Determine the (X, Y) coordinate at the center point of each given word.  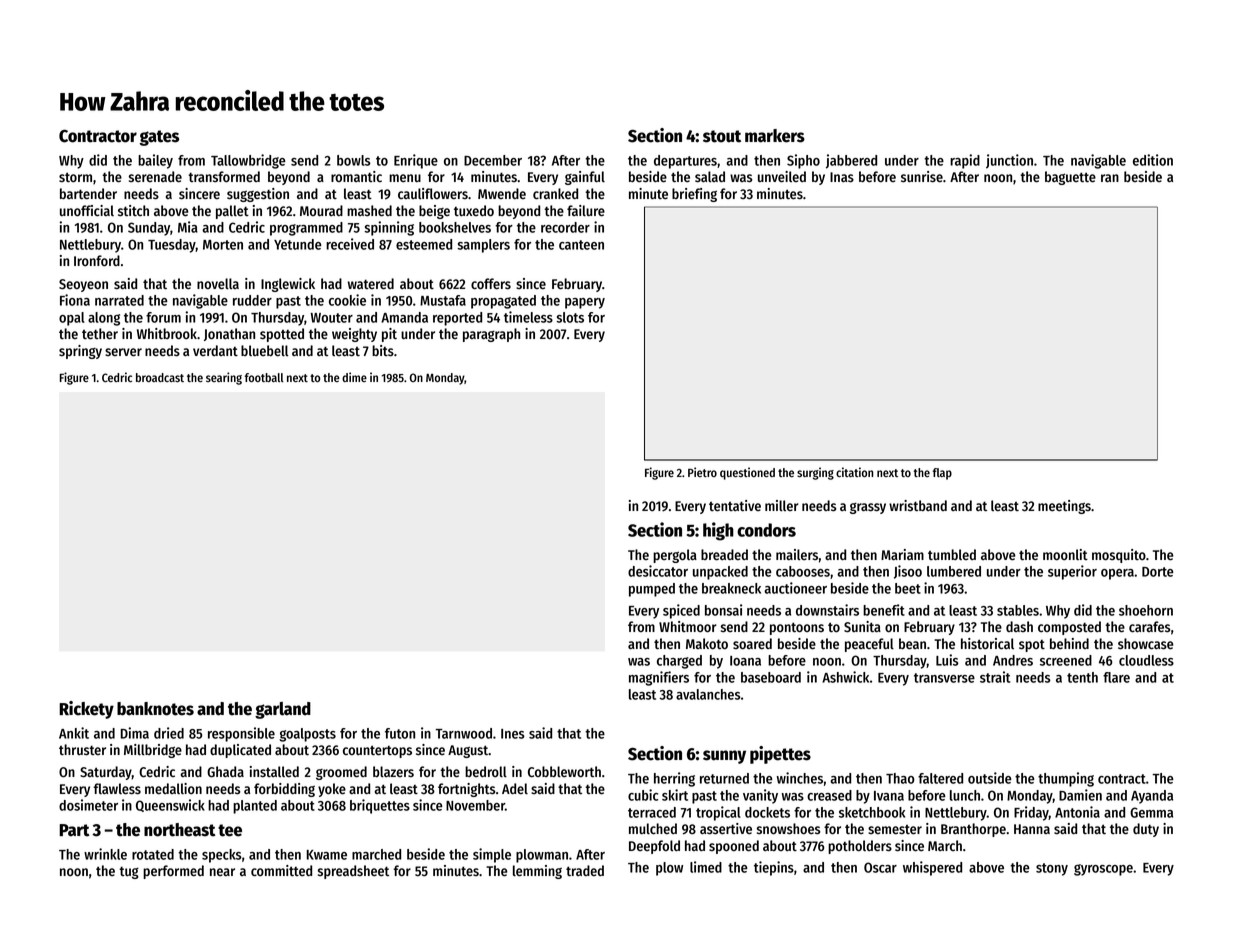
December (493, 160)
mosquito (1119, 556)
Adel (515, 789)
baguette (1070, 178)
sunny (724, 757)
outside (990, 778)
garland (283, 710)
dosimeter (88, 805)
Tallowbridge (248, 161)
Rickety (86, 710)
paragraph (491, 335)
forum (163, 317)
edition (1153, 160)
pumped (652, 590)
